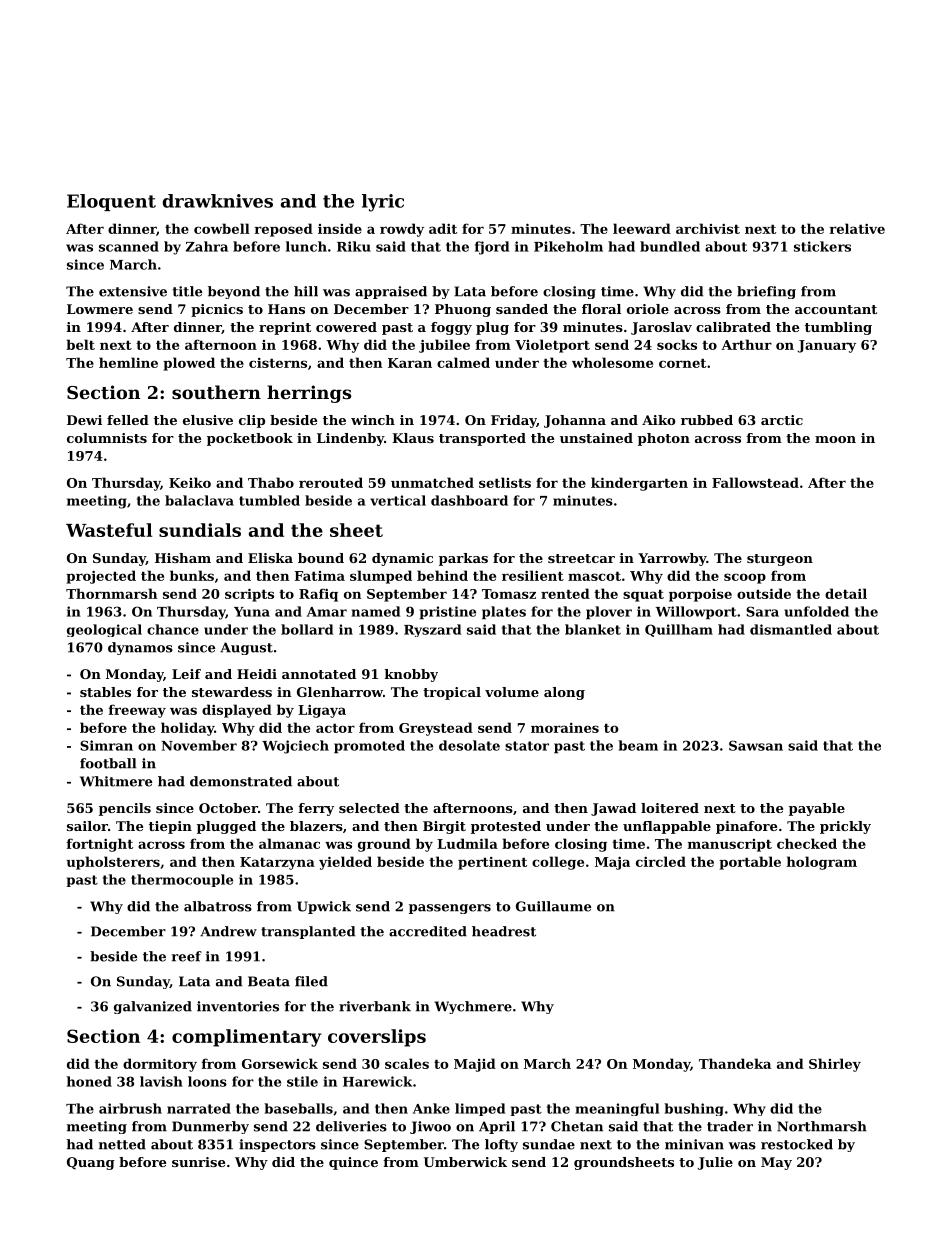 The height and width of the screenshot is (1233, 952). I want to click on detail, so click(846, 593).
